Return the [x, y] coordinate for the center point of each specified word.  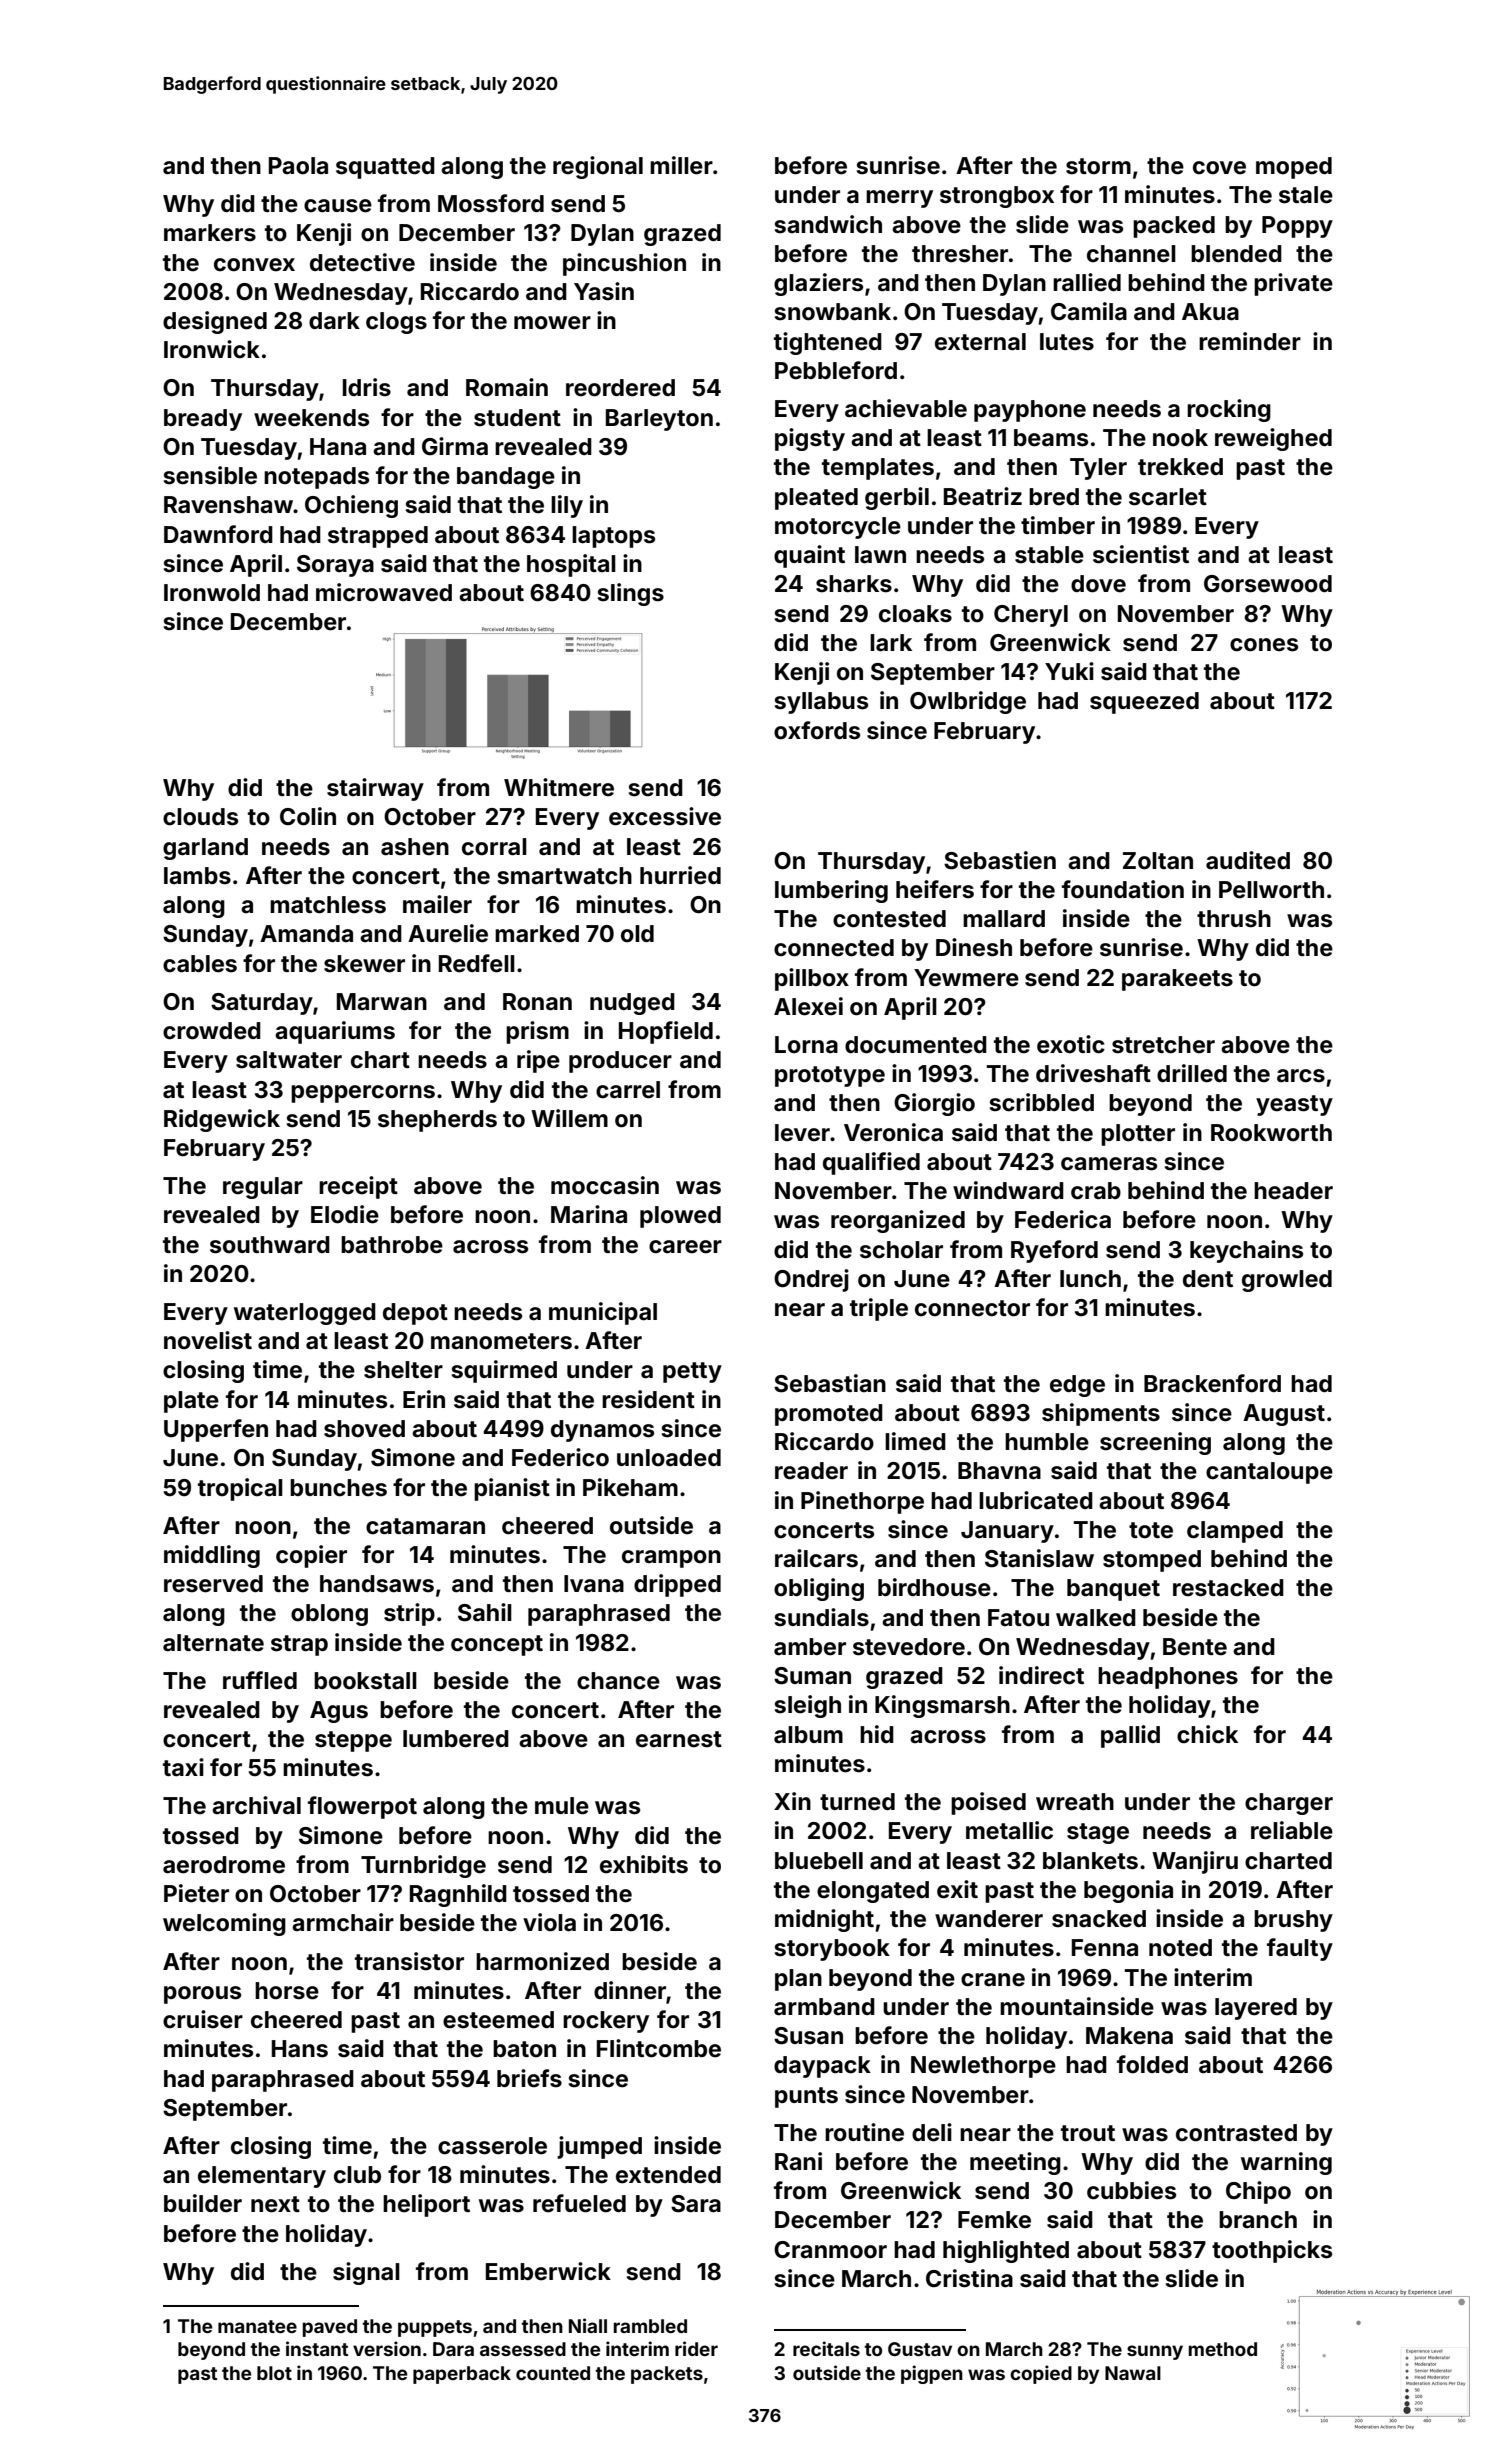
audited [1248, 860]
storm [1098, 166]
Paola [298, 166]
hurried [680, 875]
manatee [257, 2326]
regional [598, 167]
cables [200, 964]
